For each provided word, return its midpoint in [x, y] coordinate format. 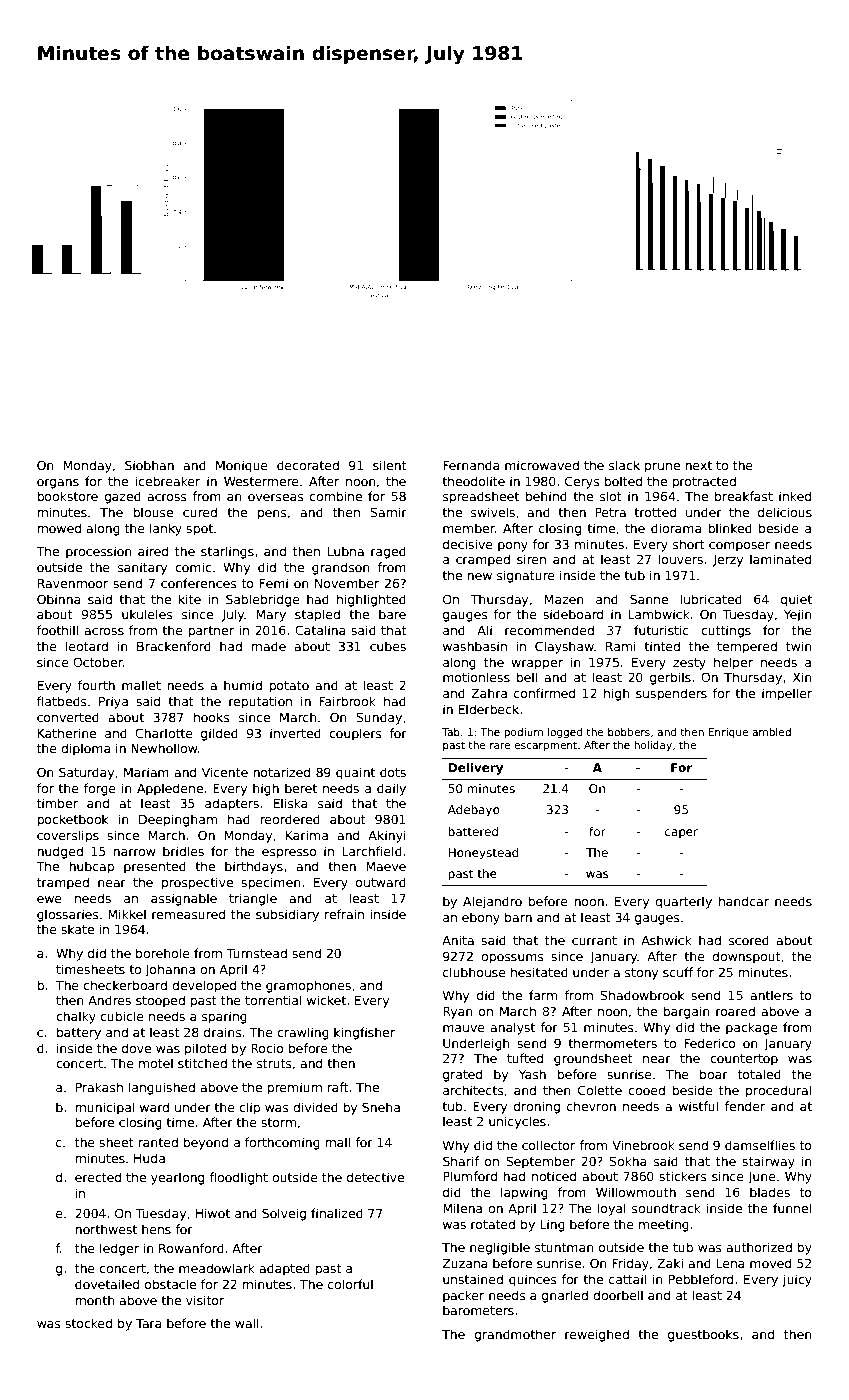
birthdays [254, 867]
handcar [744, 901]
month [95, 1300]
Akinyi [387, 836]
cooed [646, 1090]
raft [338, 1087]
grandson [341, 568]
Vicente [225, 772]
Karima [307, 835]
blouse [153, 512]
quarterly [683, 902]
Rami [621, 646]
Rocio [267, 1048]
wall [247, 1323]
